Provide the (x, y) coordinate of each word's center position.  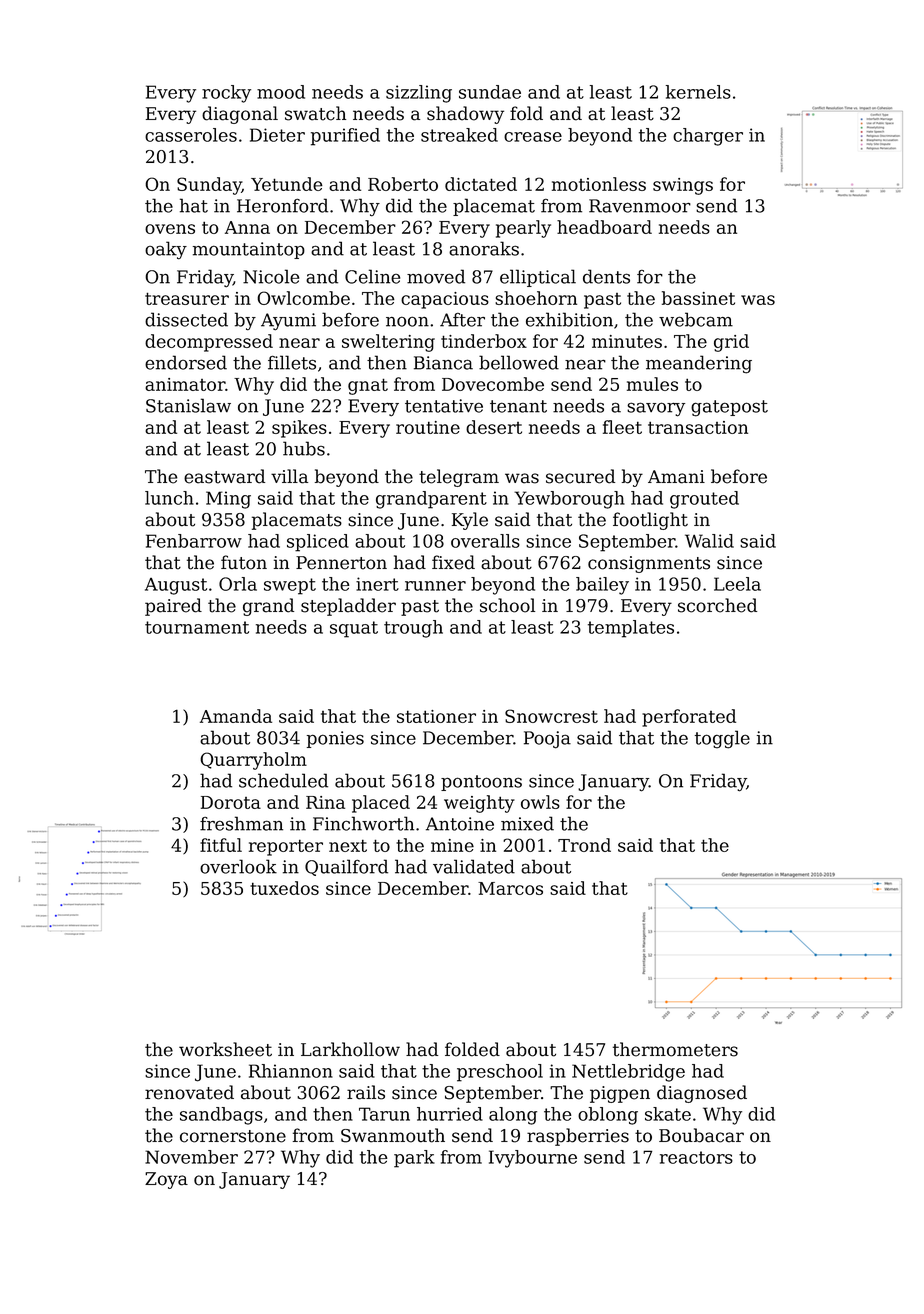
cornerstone (233, 1136)
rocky (226, 94)
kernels (698, 92)
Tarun (384, 1114)
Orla (238, 584)
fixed (453, 562)
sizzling (419, 94)
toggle (722, 739)
